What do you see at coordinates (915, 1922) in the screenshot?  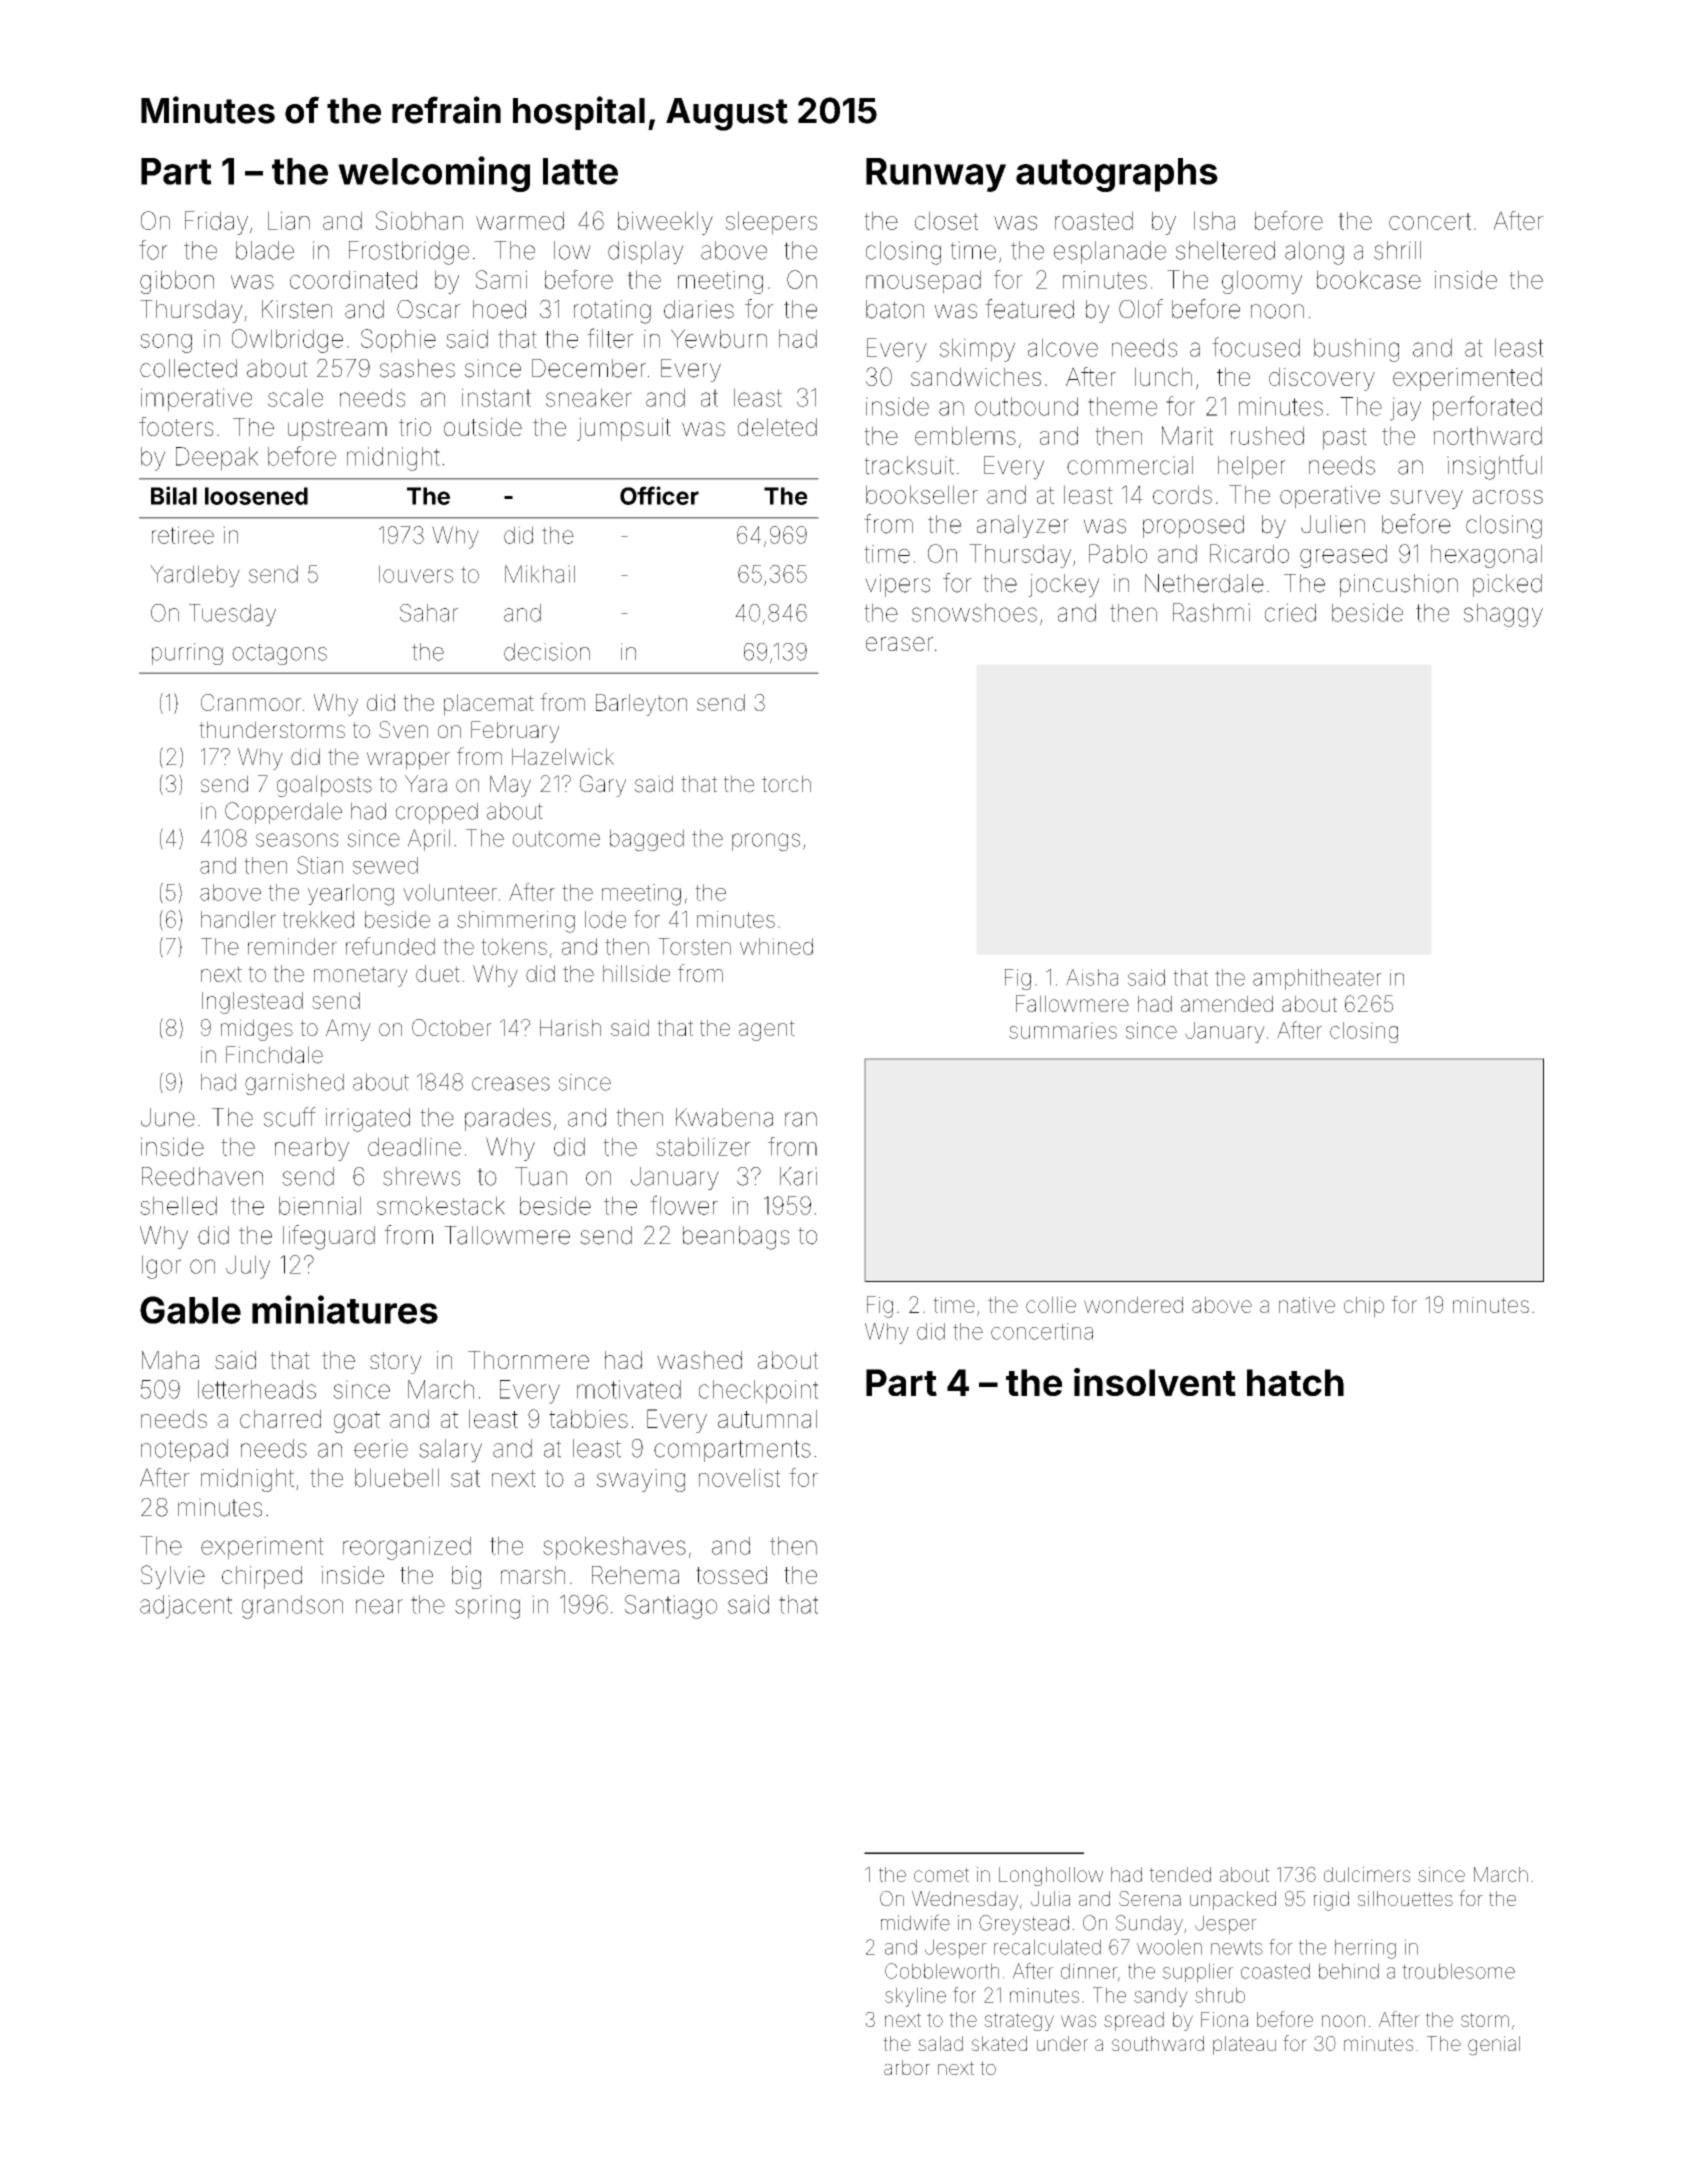 I see `midwife` at bounding box center [915, 1922].
